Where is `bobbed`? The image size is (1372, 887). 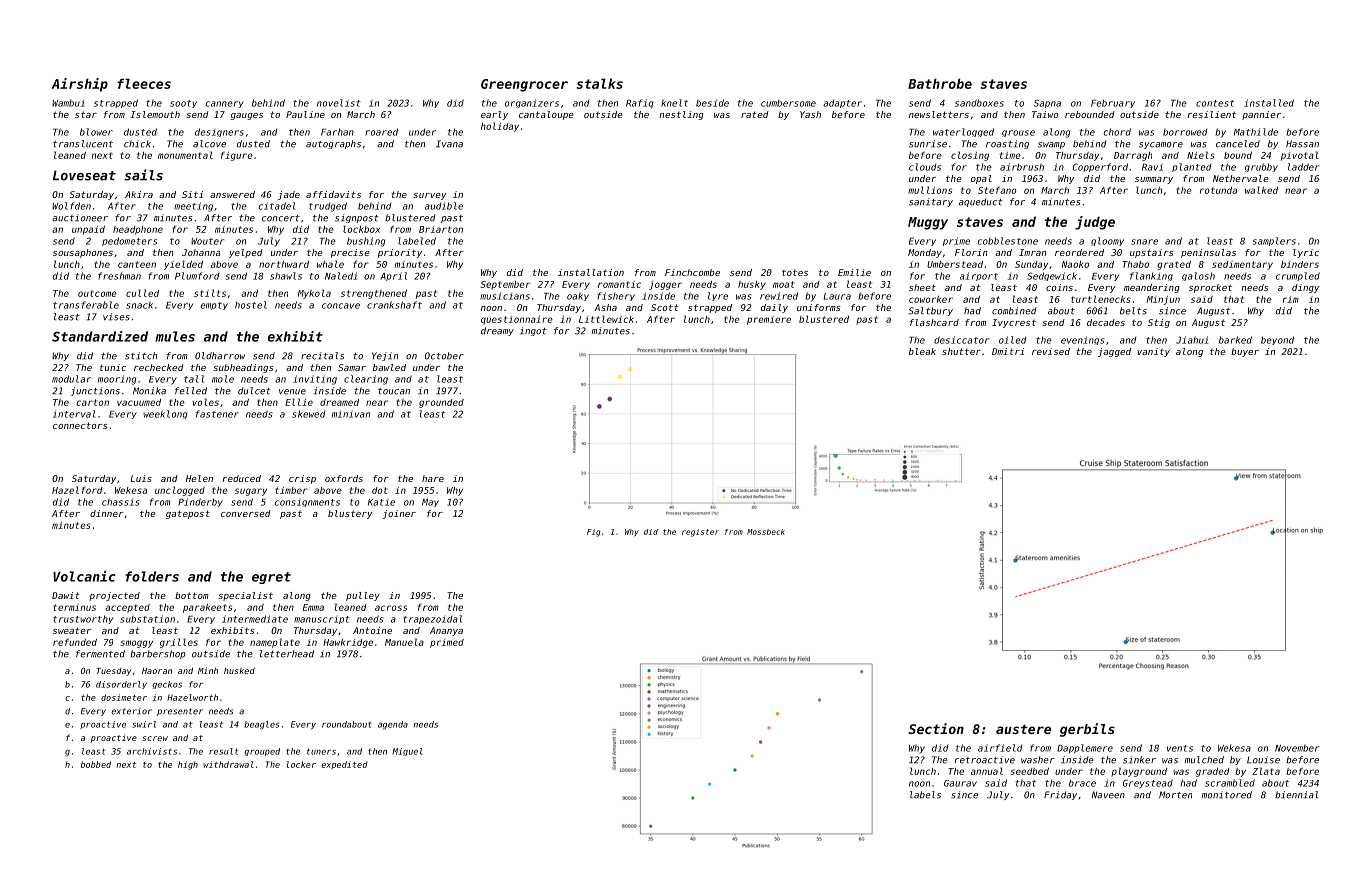 bobbed is located at coordinates (96, 764).
